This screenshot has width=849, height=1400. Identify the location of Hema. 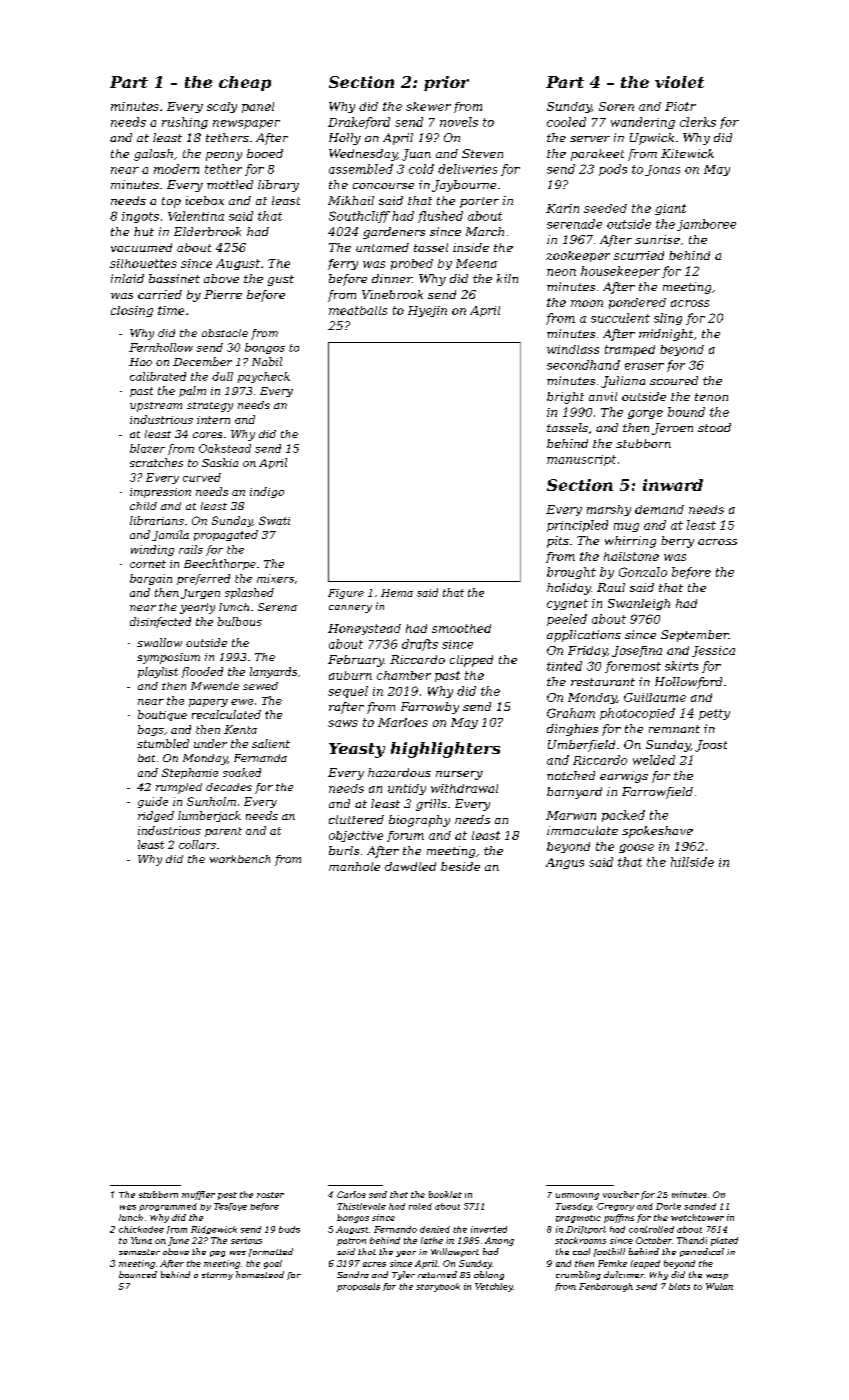
(397, 593).
